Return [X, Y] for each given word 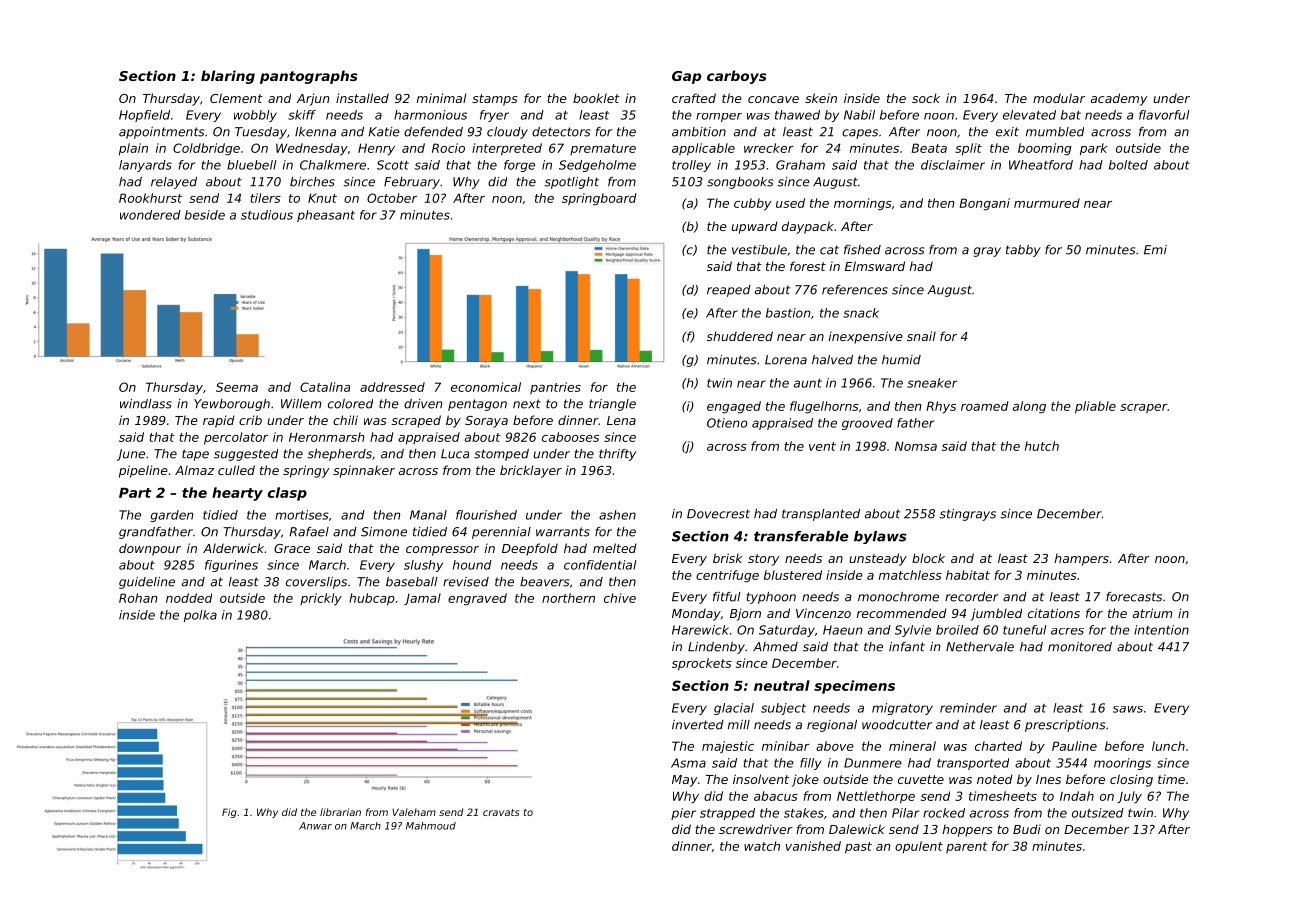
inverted [698, 725]
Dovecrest [718, 514]
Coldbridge [206, 149]
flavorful [1164, 115]
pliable [1095, 407]
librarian [340, 812]
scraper [1144, 408]
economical [486, 387]
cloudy [507, 133]
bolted [1128, 165]
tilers [265, 198]
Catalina [325, 387]
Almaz [194, 470]
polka [200, 616]
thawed [797, 115]
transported [973, 764]
